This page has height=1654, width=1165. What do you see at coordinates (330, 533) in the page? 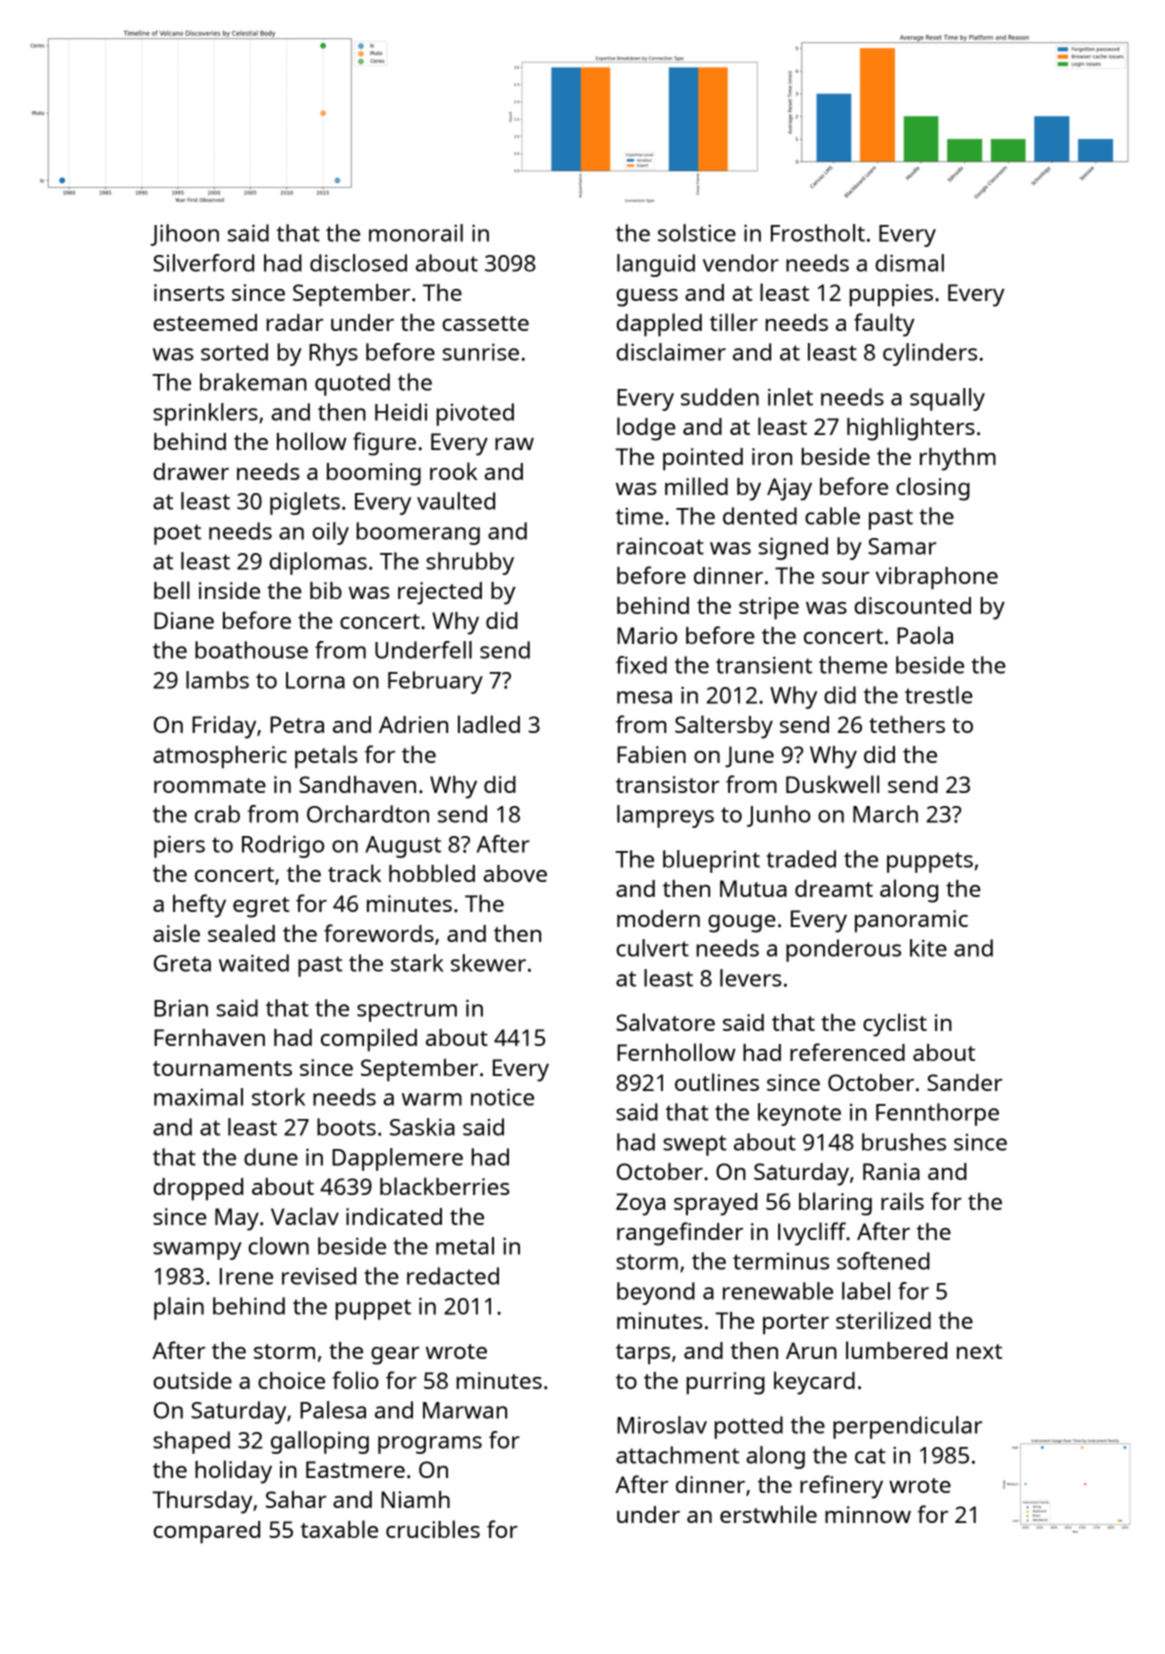
I see `oily` at bounding box center [330, 533].
